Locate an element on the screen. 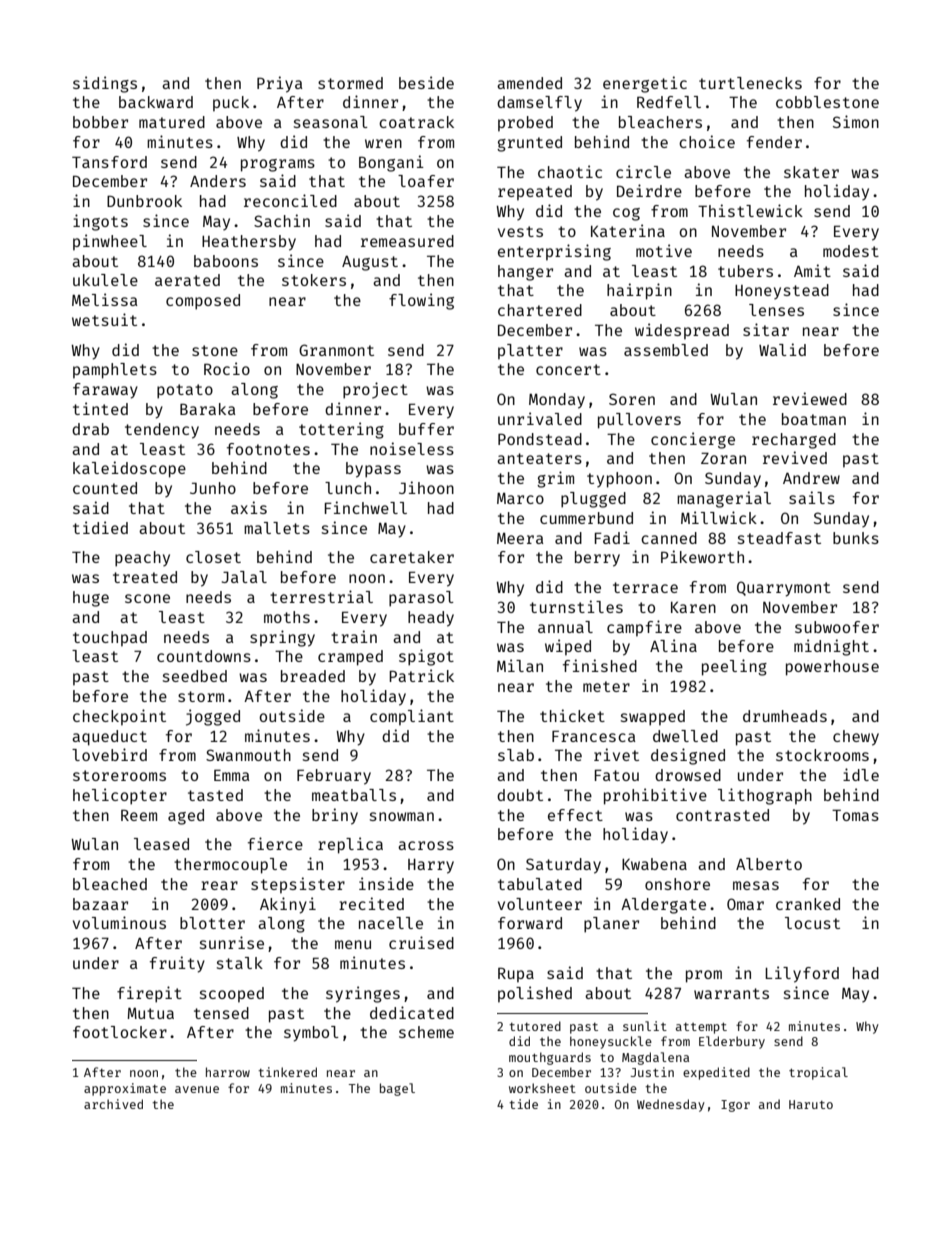  Simon is located at coordinates (856, 121).
